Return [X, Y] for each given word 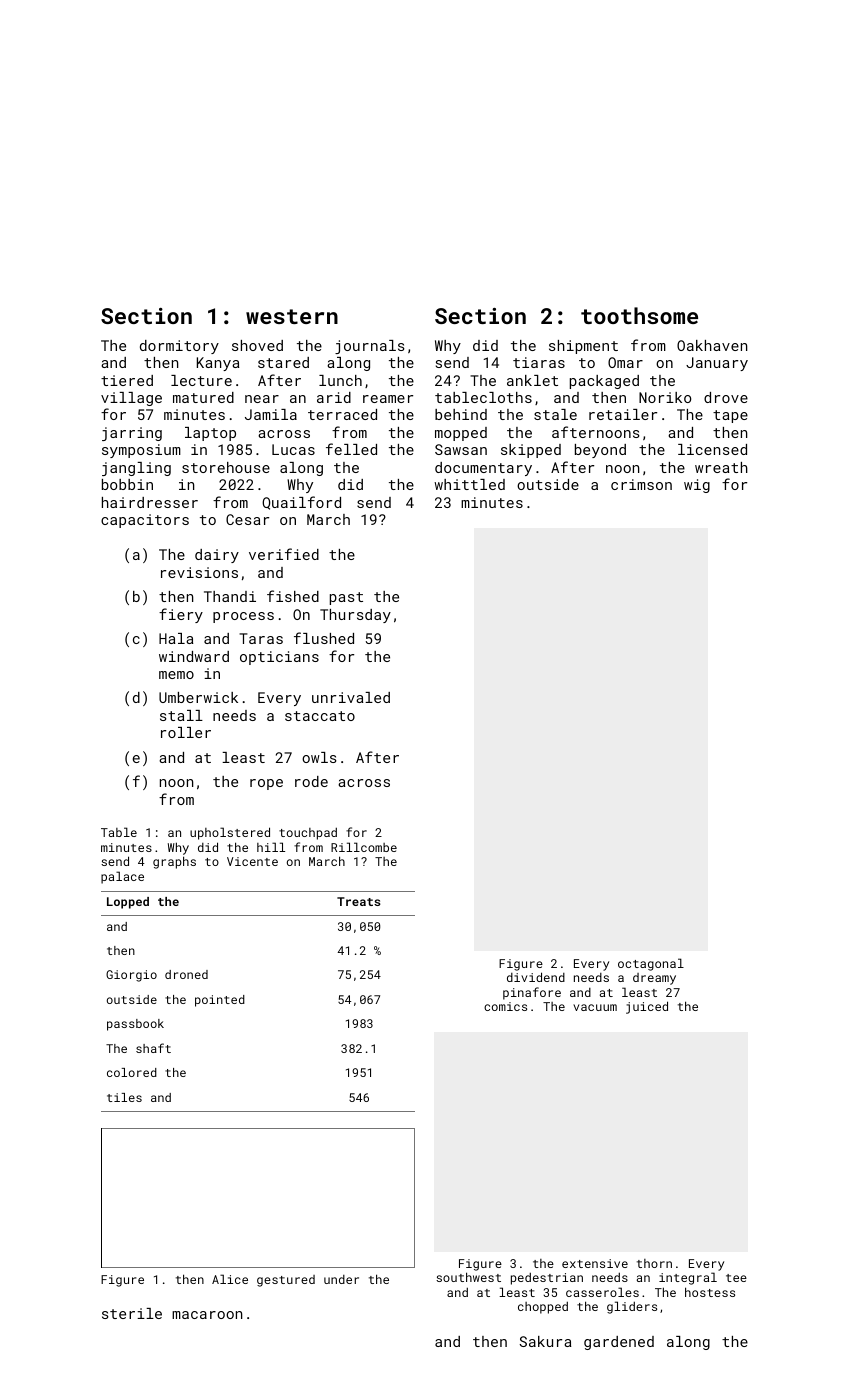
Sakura [545, 1341]
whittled [469, 484]
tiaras [539, 362]
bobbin [127, 484]
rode [311, 781]
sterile [132, 1313]
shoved [257, 345]
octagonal [651, 964]
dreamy [654, 979]
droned [186, 974]
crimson [641, 484]
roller [186, 732]
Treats [359, 901]
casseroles [602, 1292]
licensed [712, 449]
